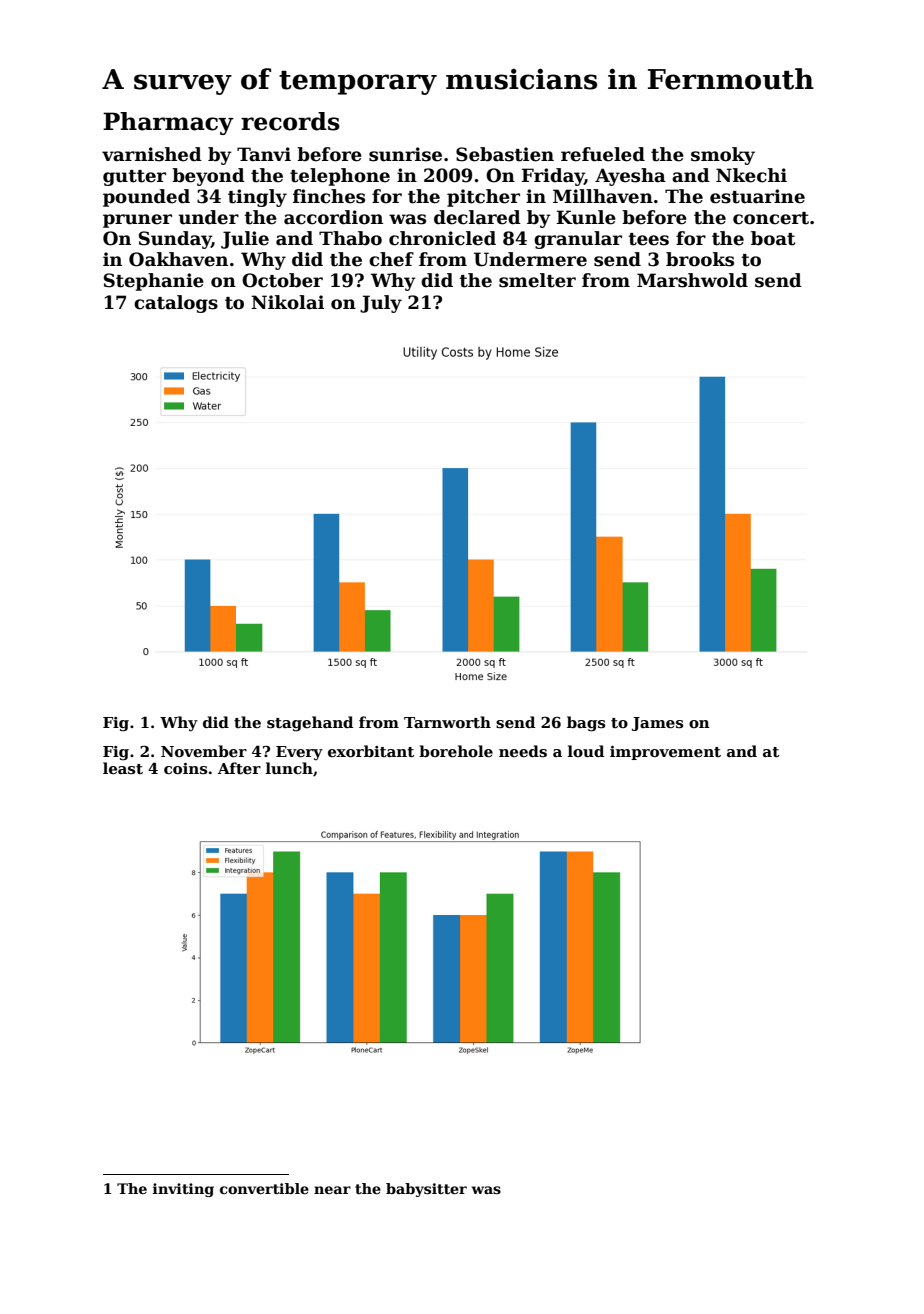  I want to click on pitcher, so click(483, 198).
